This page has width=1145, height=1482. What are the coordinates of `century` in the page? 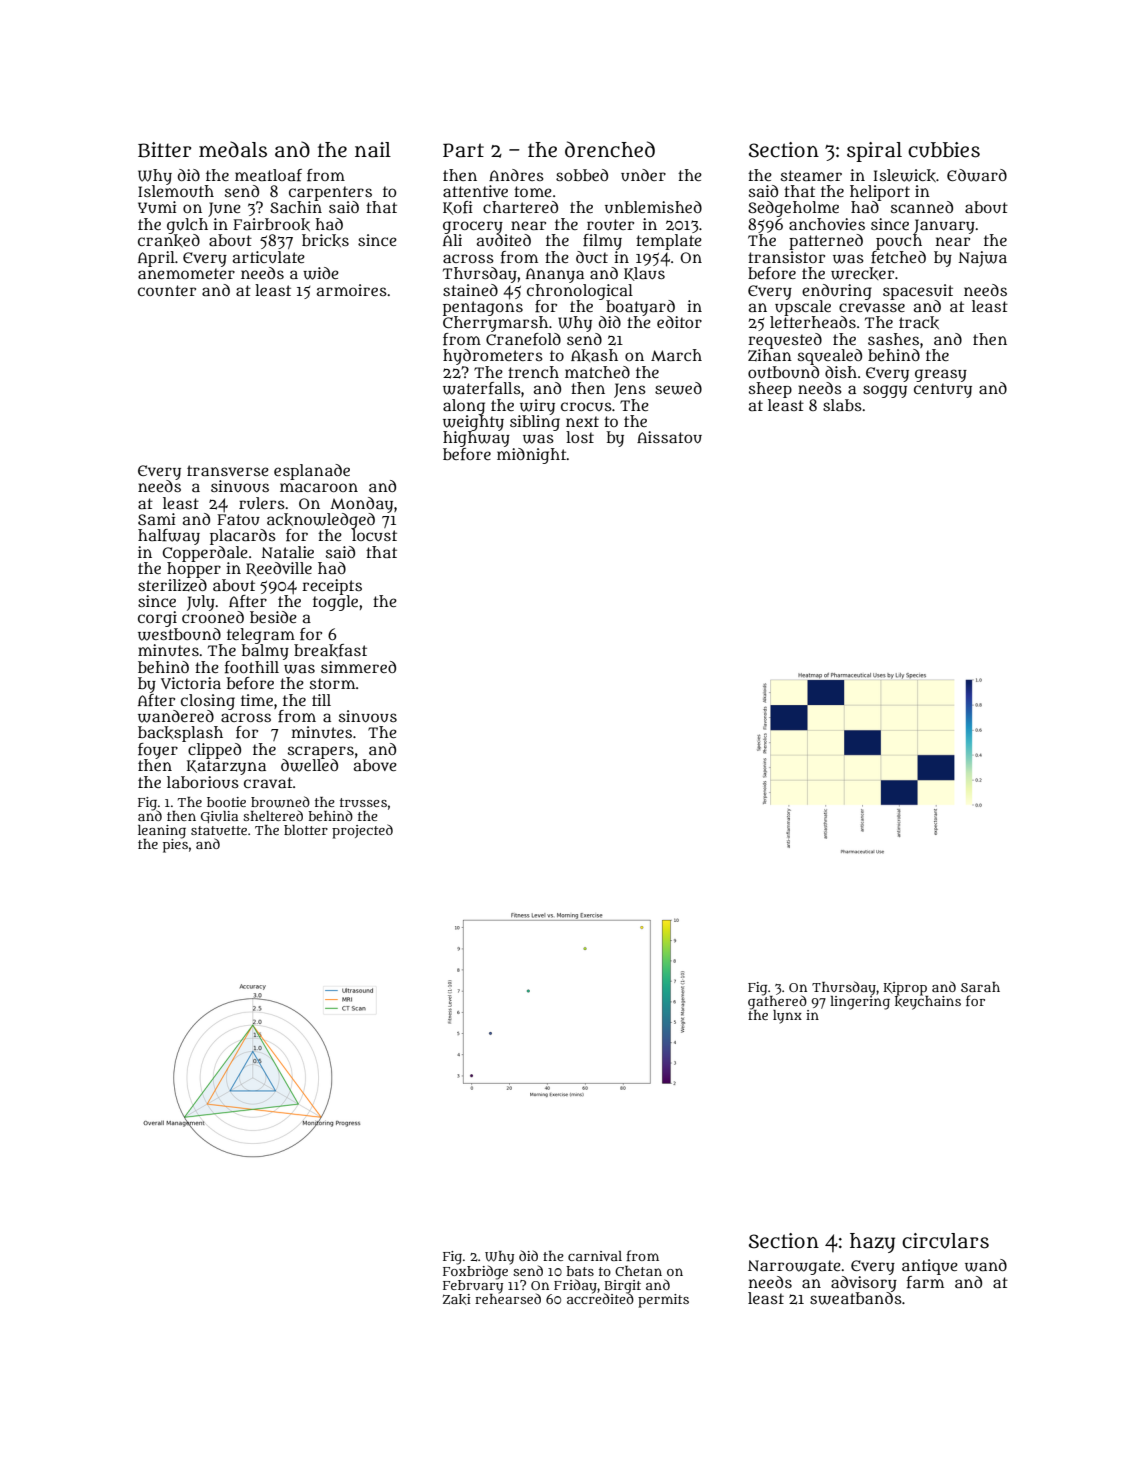 It's located at (943, 390).
